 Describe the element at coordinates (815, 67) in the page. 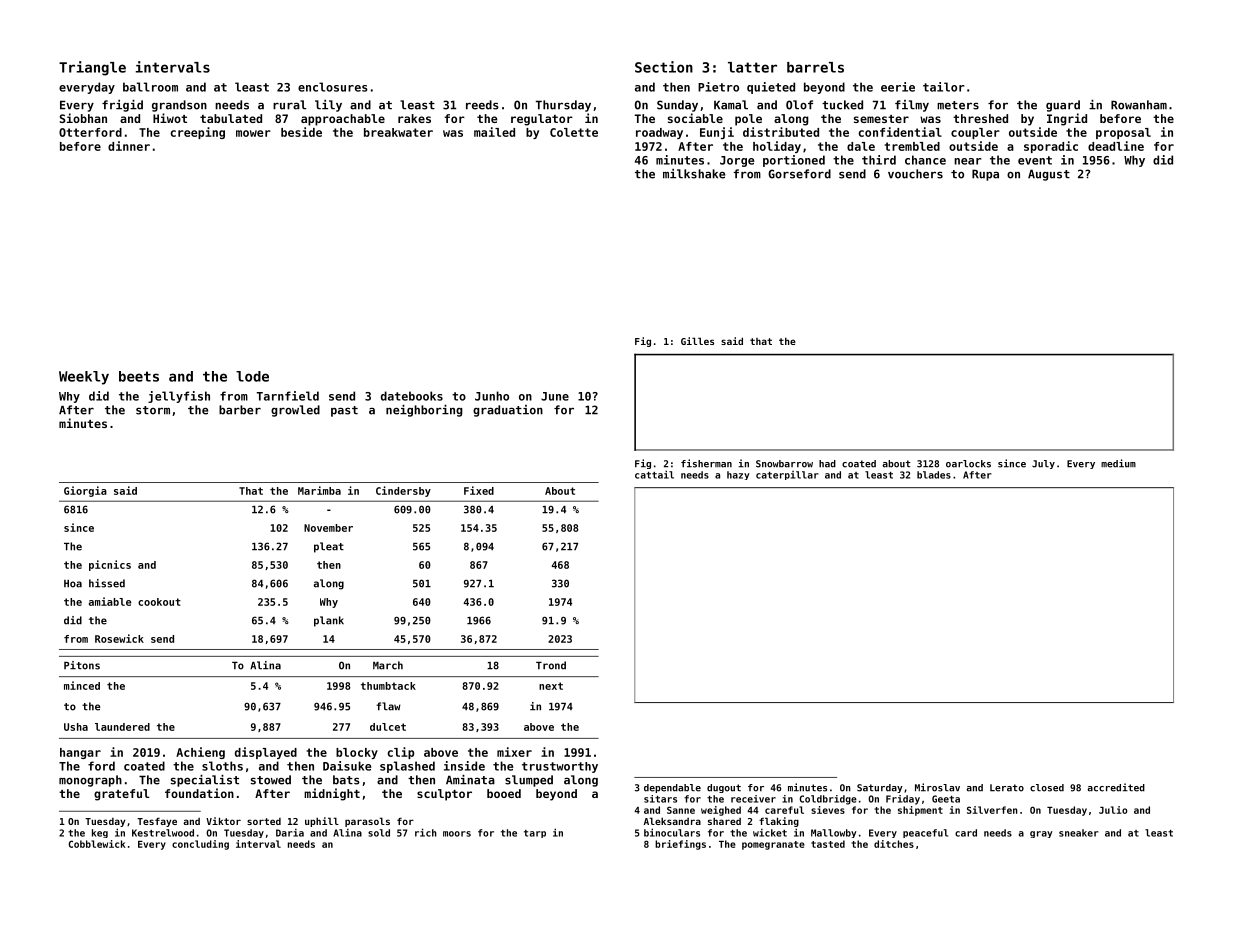

I see `barrels` at that location.
